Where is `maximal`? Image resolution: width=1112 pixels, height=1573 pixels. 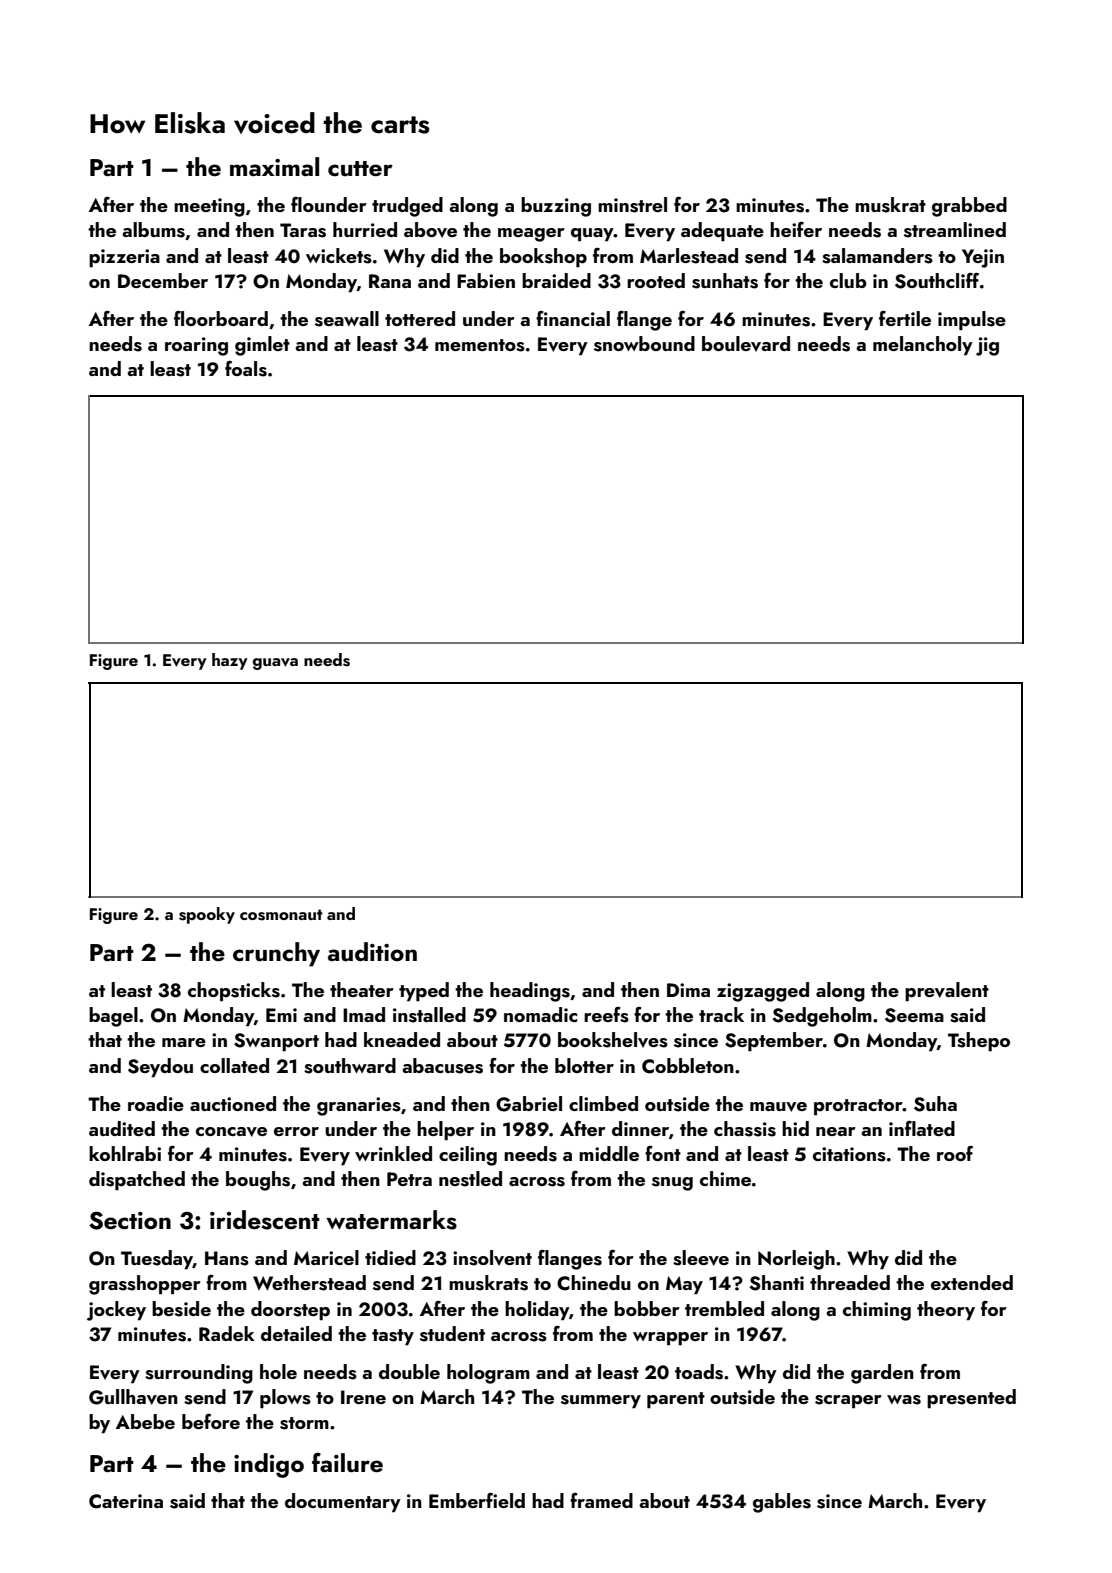
maximal is located at coordinates (274, 166).
